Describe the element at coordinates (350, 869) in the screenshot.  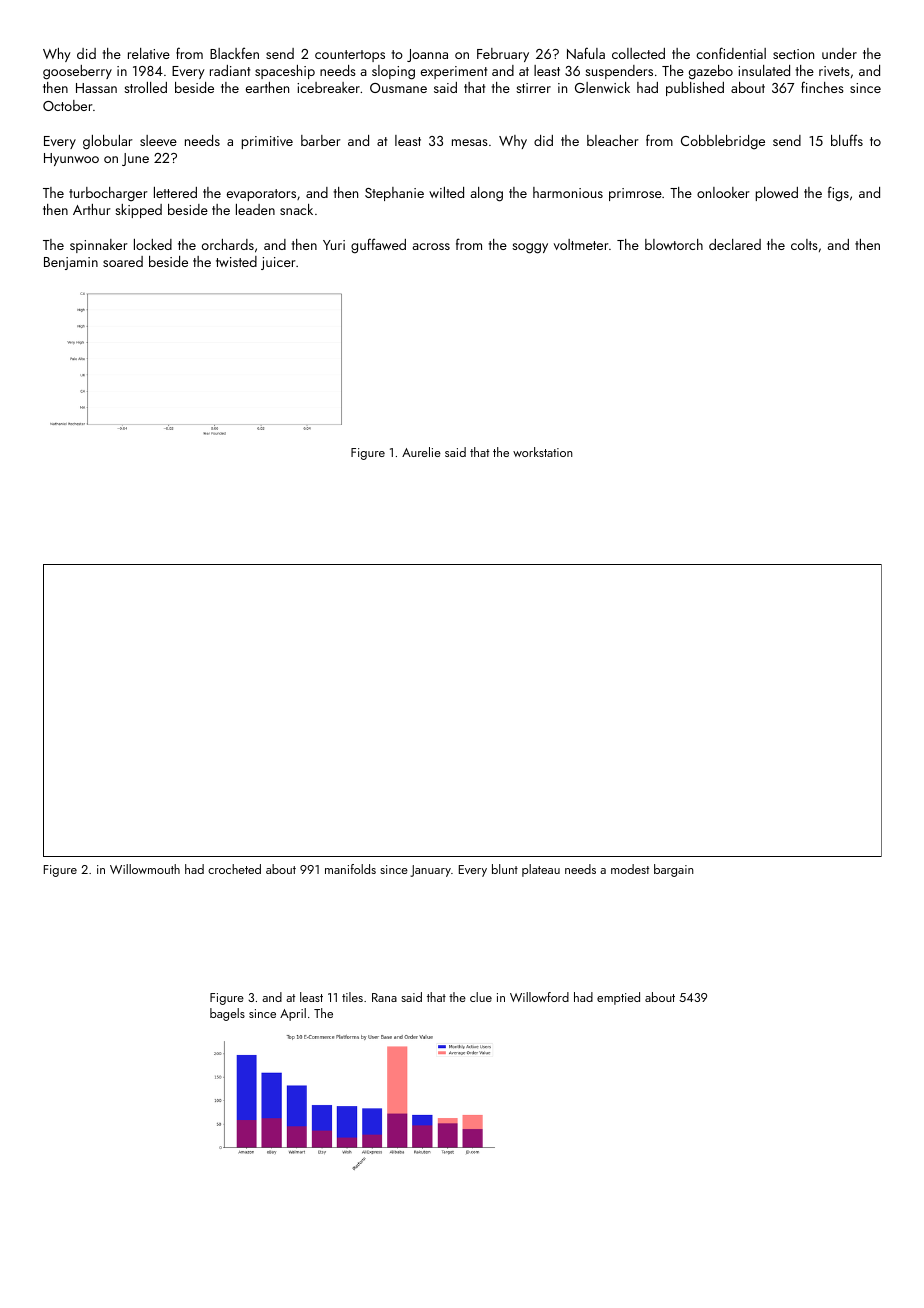
I see `manifolds` at that location.
